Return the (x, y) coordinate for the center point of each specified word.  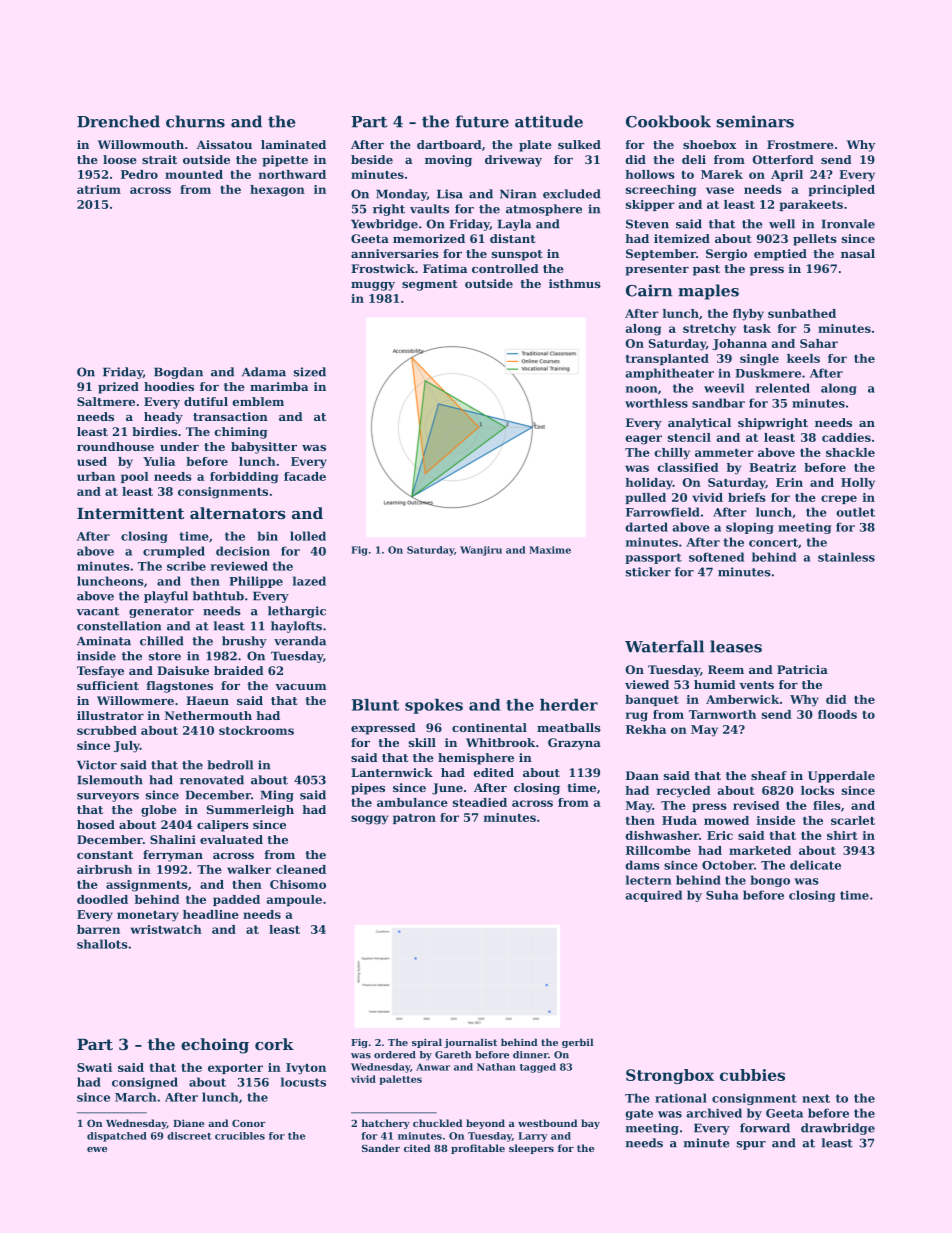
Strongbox (670, 1076)
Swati (94, 1067)
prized (118, 388)
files (827, 805)
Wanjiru (481, 551)
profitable (478, 1149)
